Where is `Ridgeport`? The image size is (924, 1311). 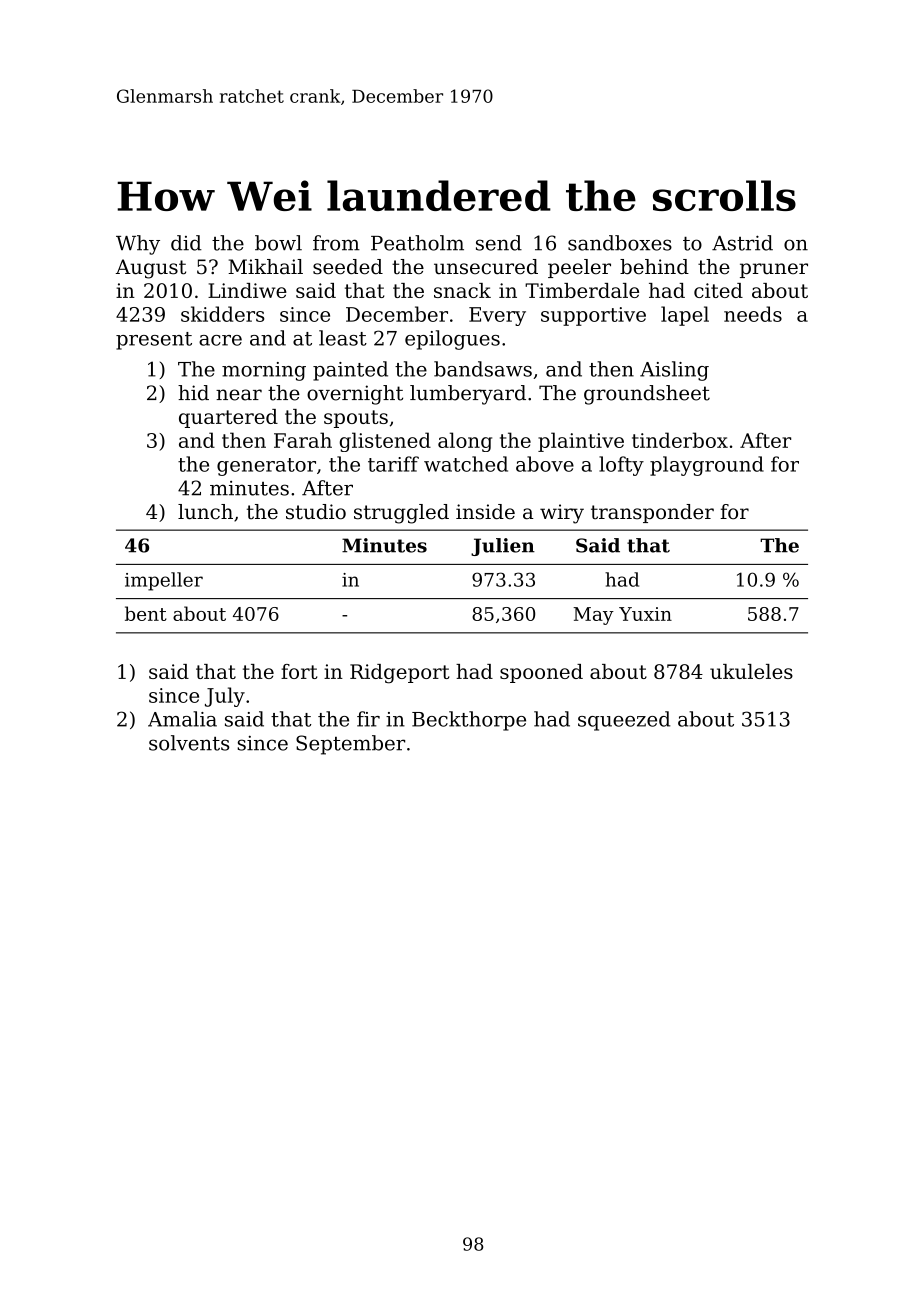 Ridgeport is located at coordinates (399, 674).
